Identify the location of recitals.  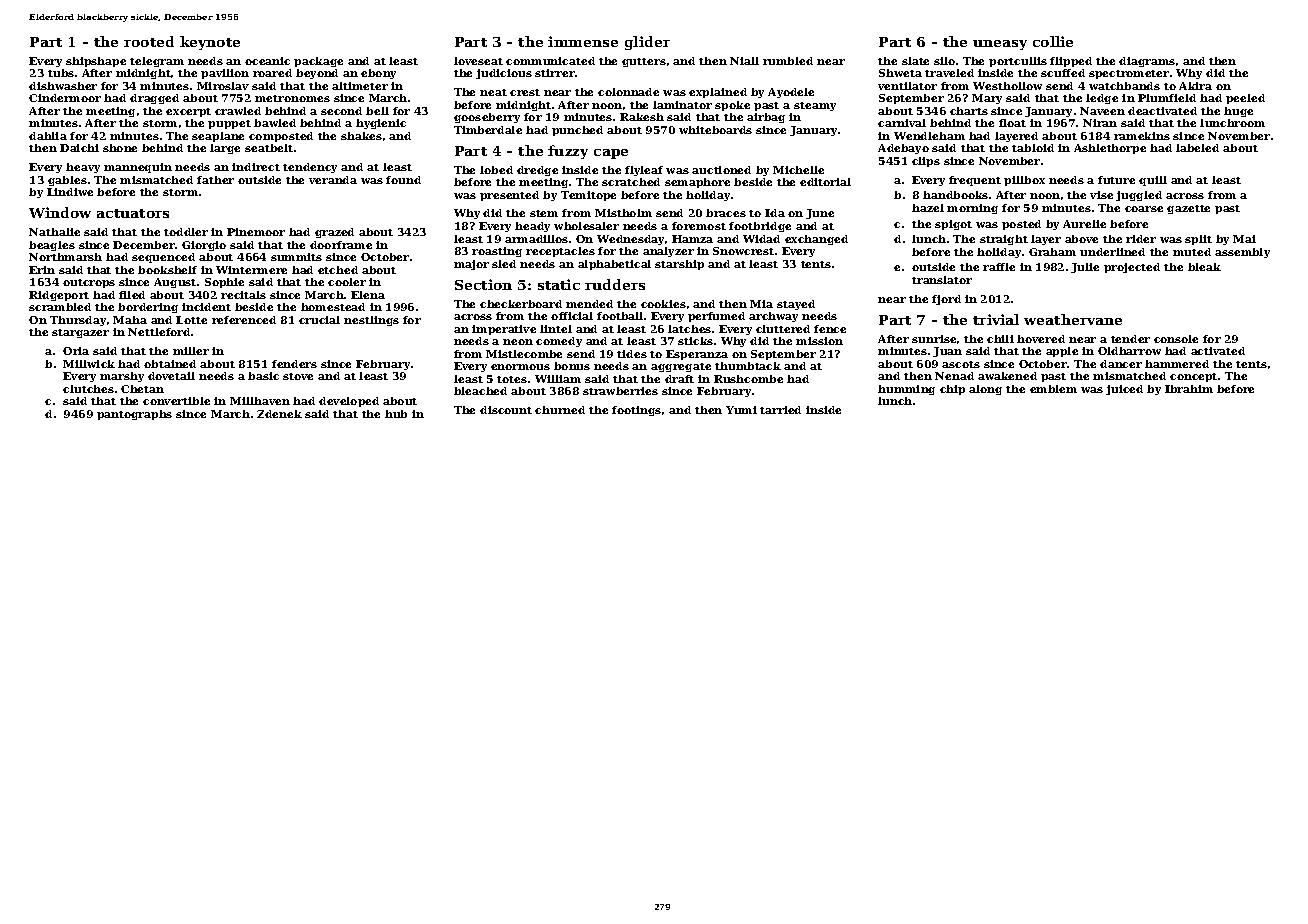
(243, 295).
